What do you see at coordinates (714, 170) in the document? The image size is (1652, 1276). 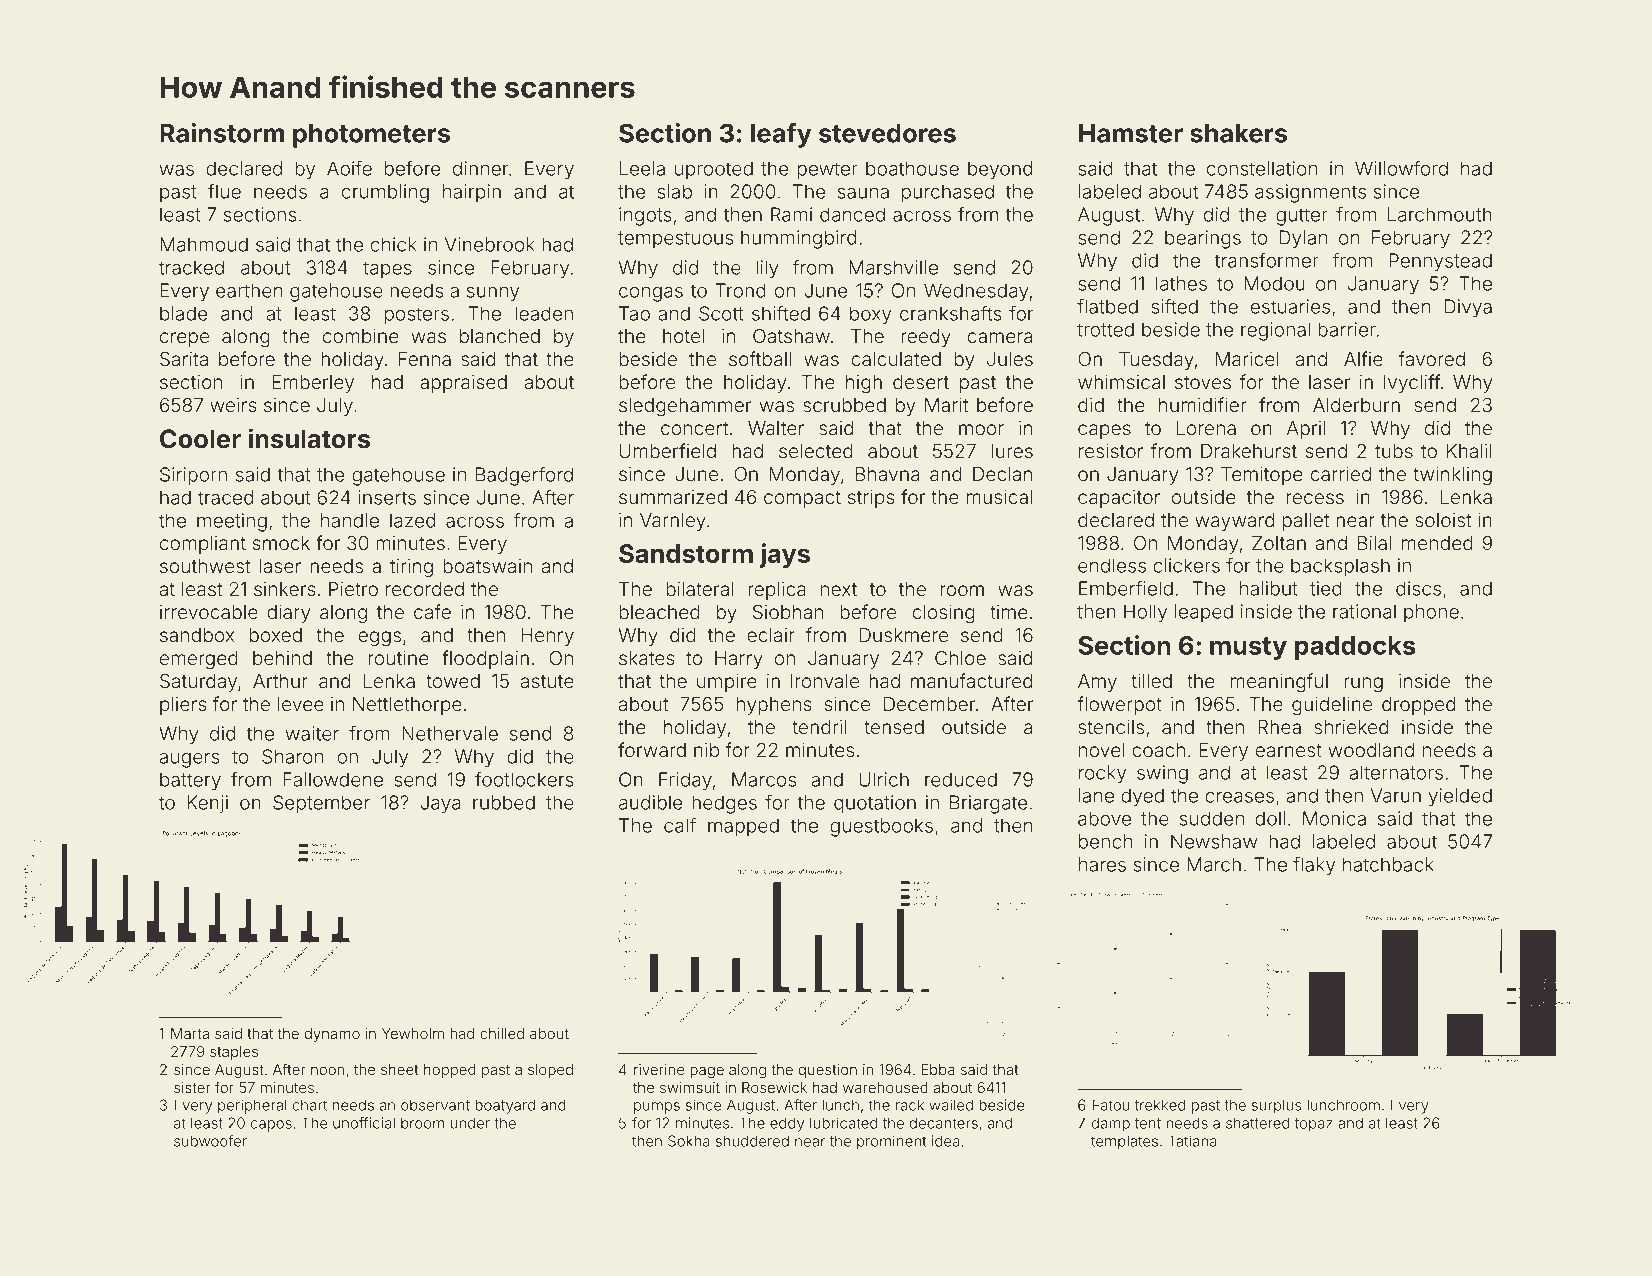 I see `uprooted` at bounding box center [714, 170].
